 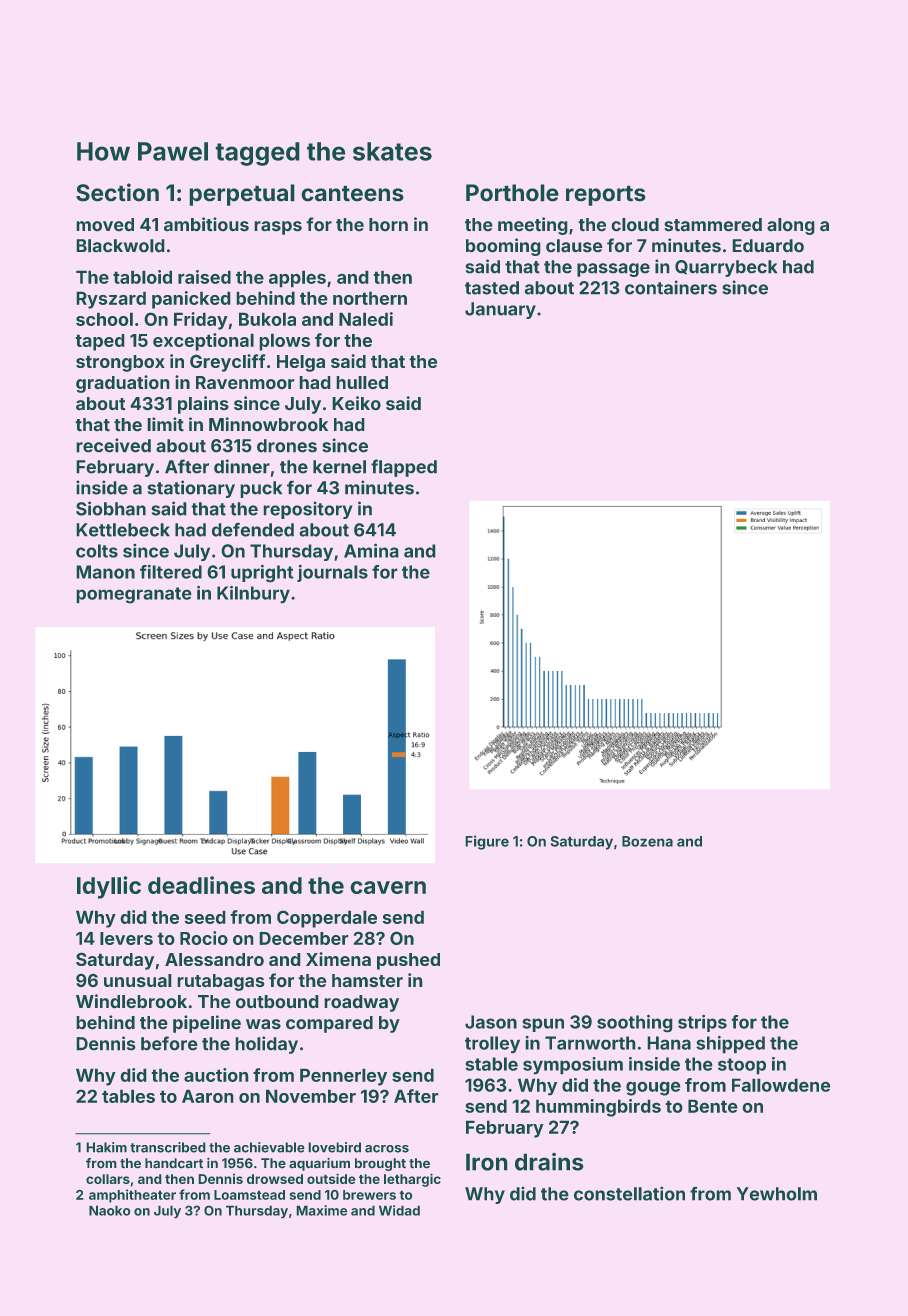 What do you see at coordinates (635, 225) in the image?
I see `cloud` at bounding box center [635, 225].
